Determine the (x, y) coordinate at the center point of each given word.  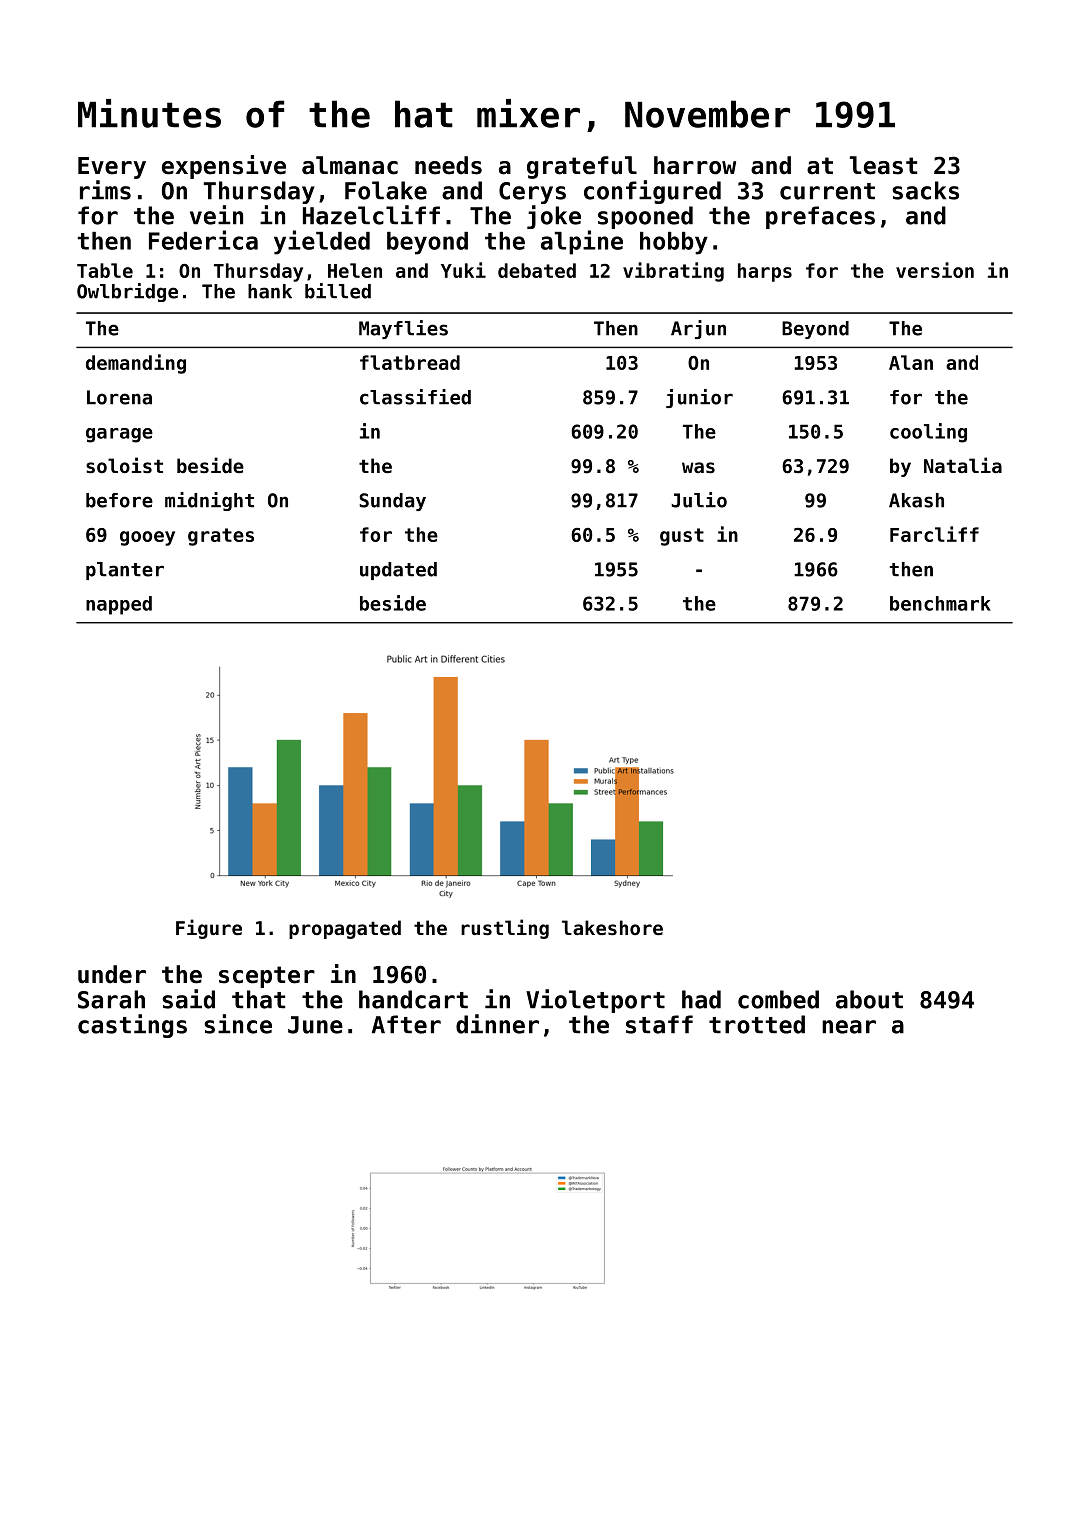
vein (216, 215)
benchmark (940, 603)
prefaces (820, 217)
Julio (699, 500)
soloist (124, 465)
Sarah (111, 999)
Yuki (463, 270)
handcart (413, 999)
